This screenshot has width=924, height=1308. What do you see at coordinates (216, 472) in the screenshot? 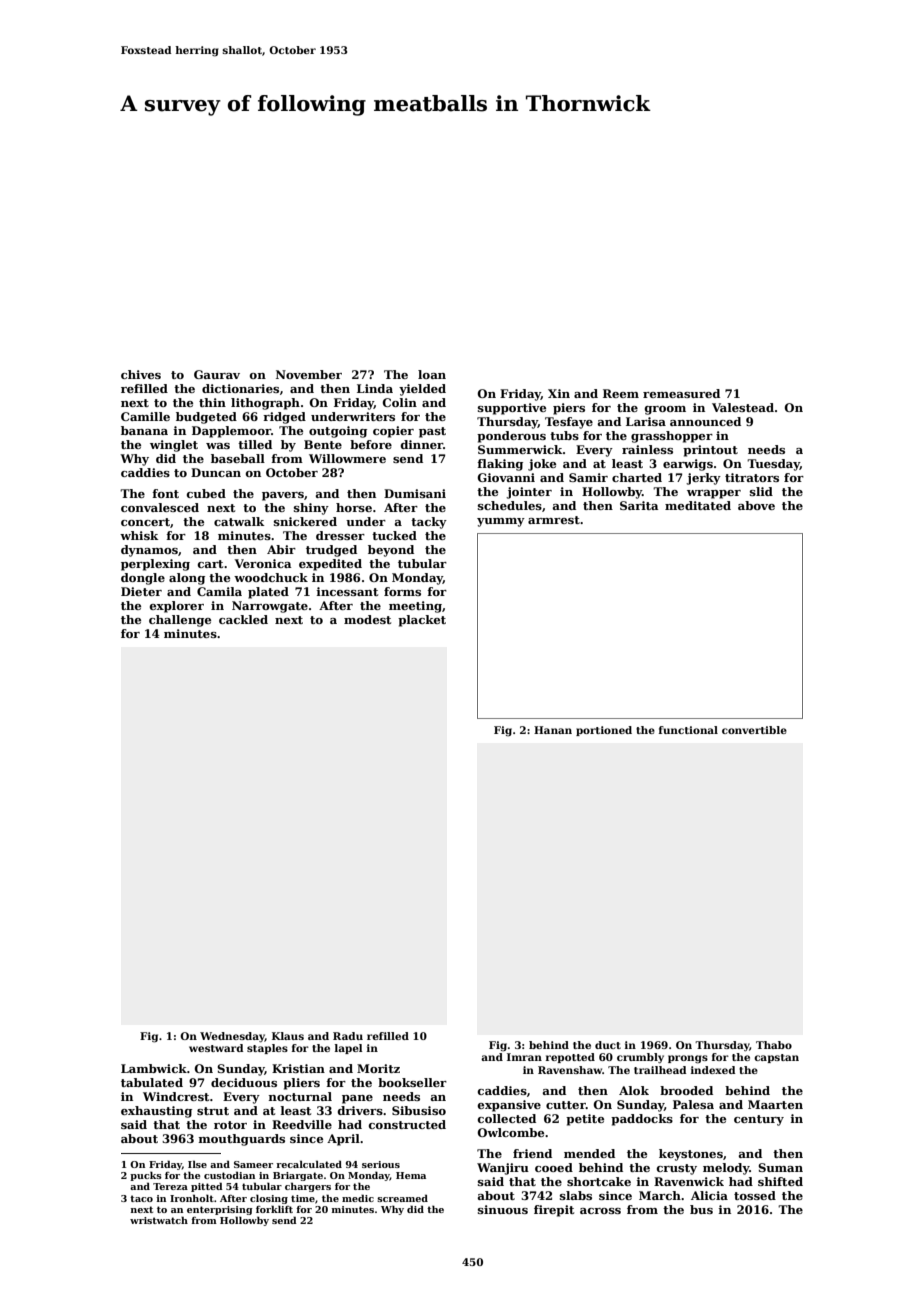
I see `Duncan` at bounding box center [216, 472].
